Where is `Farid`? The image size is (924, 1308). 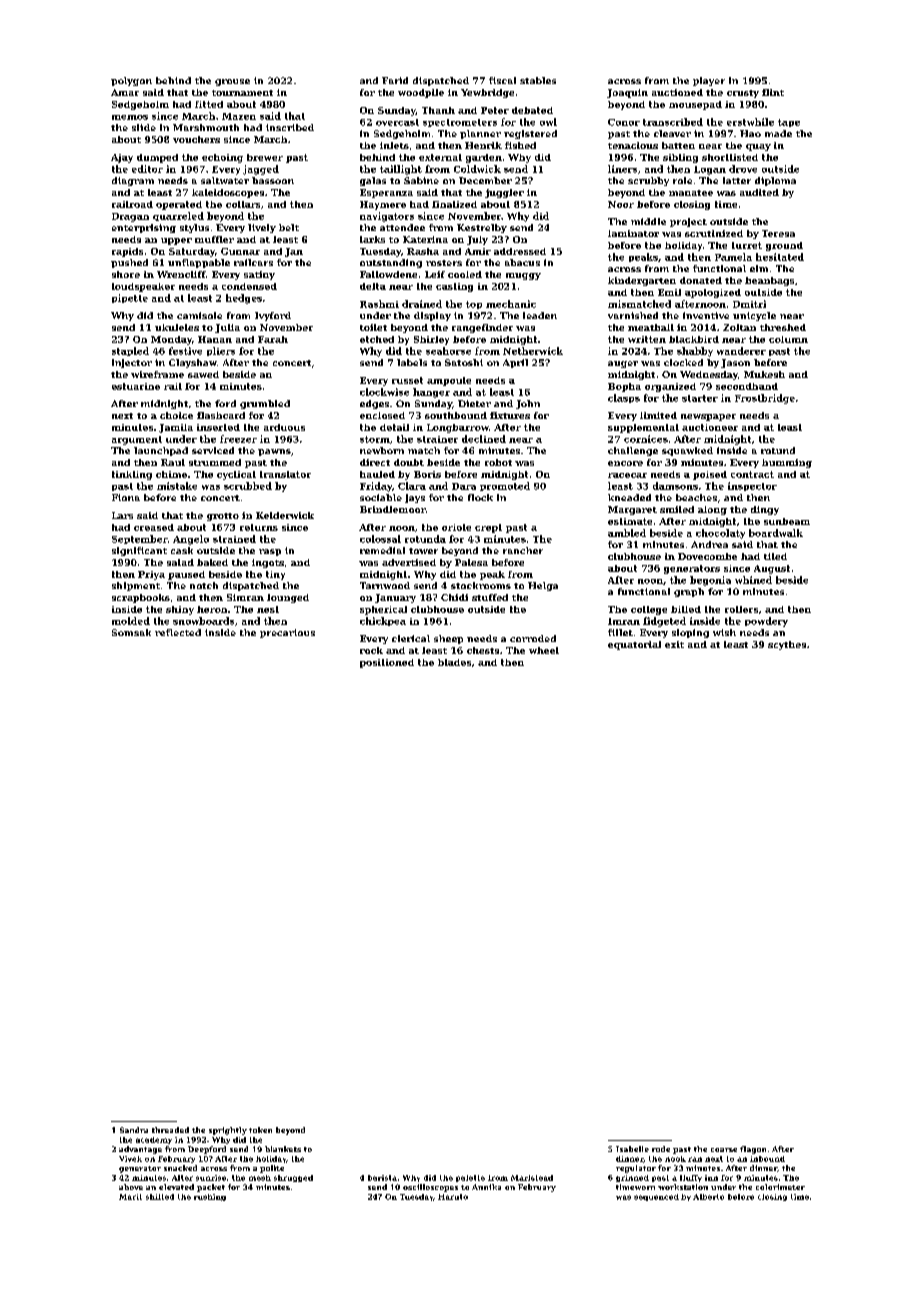
Farid is located at coordinates (395, 80).
